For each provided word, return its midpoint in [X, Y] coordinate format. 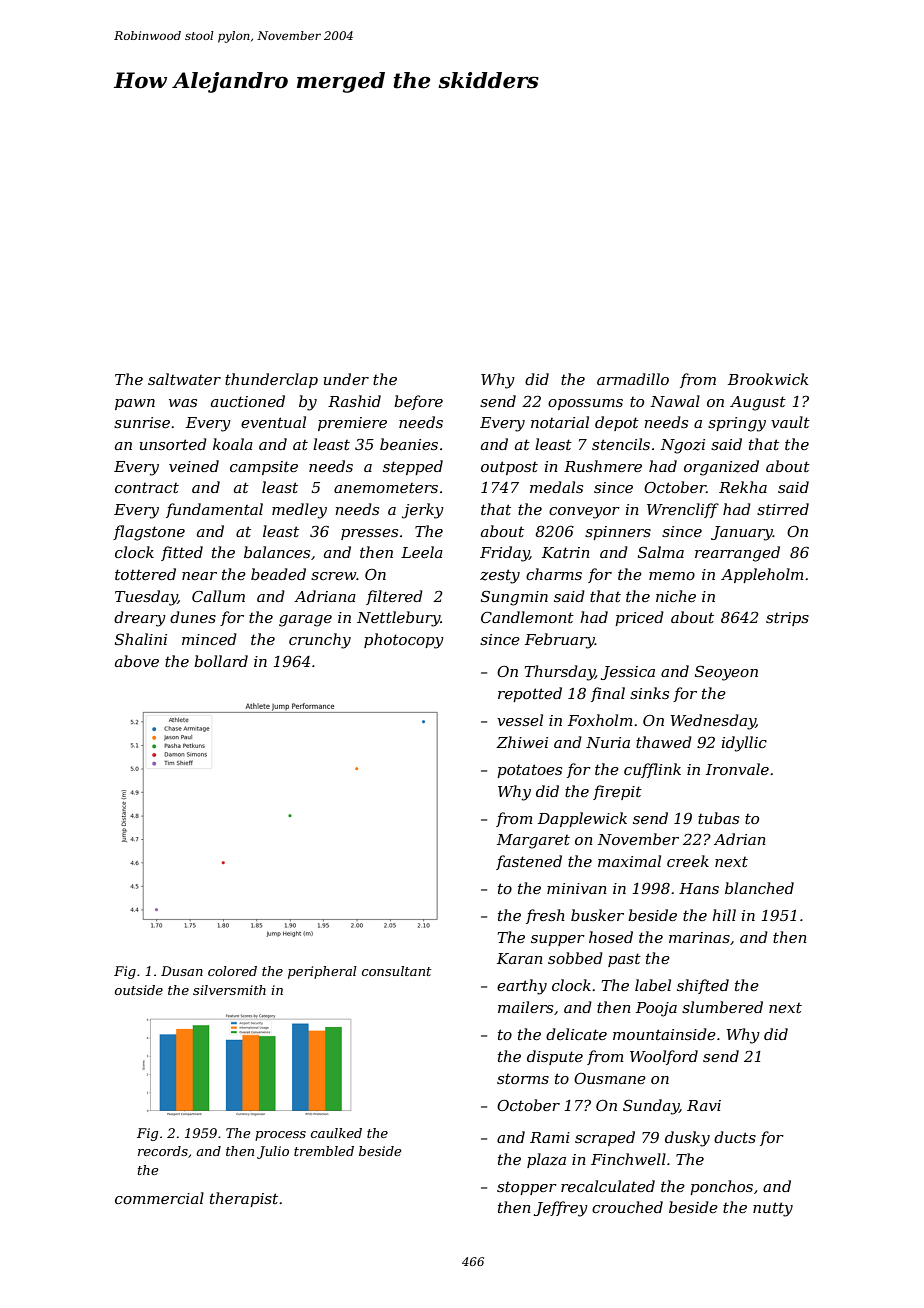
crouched [627, 1207]
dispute [555, 1057]
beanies [409, 444]
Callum [218, 596]
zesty [500, 576]
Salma [661, 552]
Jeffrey [561, 1209]
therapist [244, 1199]
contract [147, 488]
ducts [735, 1137]
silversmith [229, 990]
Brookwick [768, 379]
